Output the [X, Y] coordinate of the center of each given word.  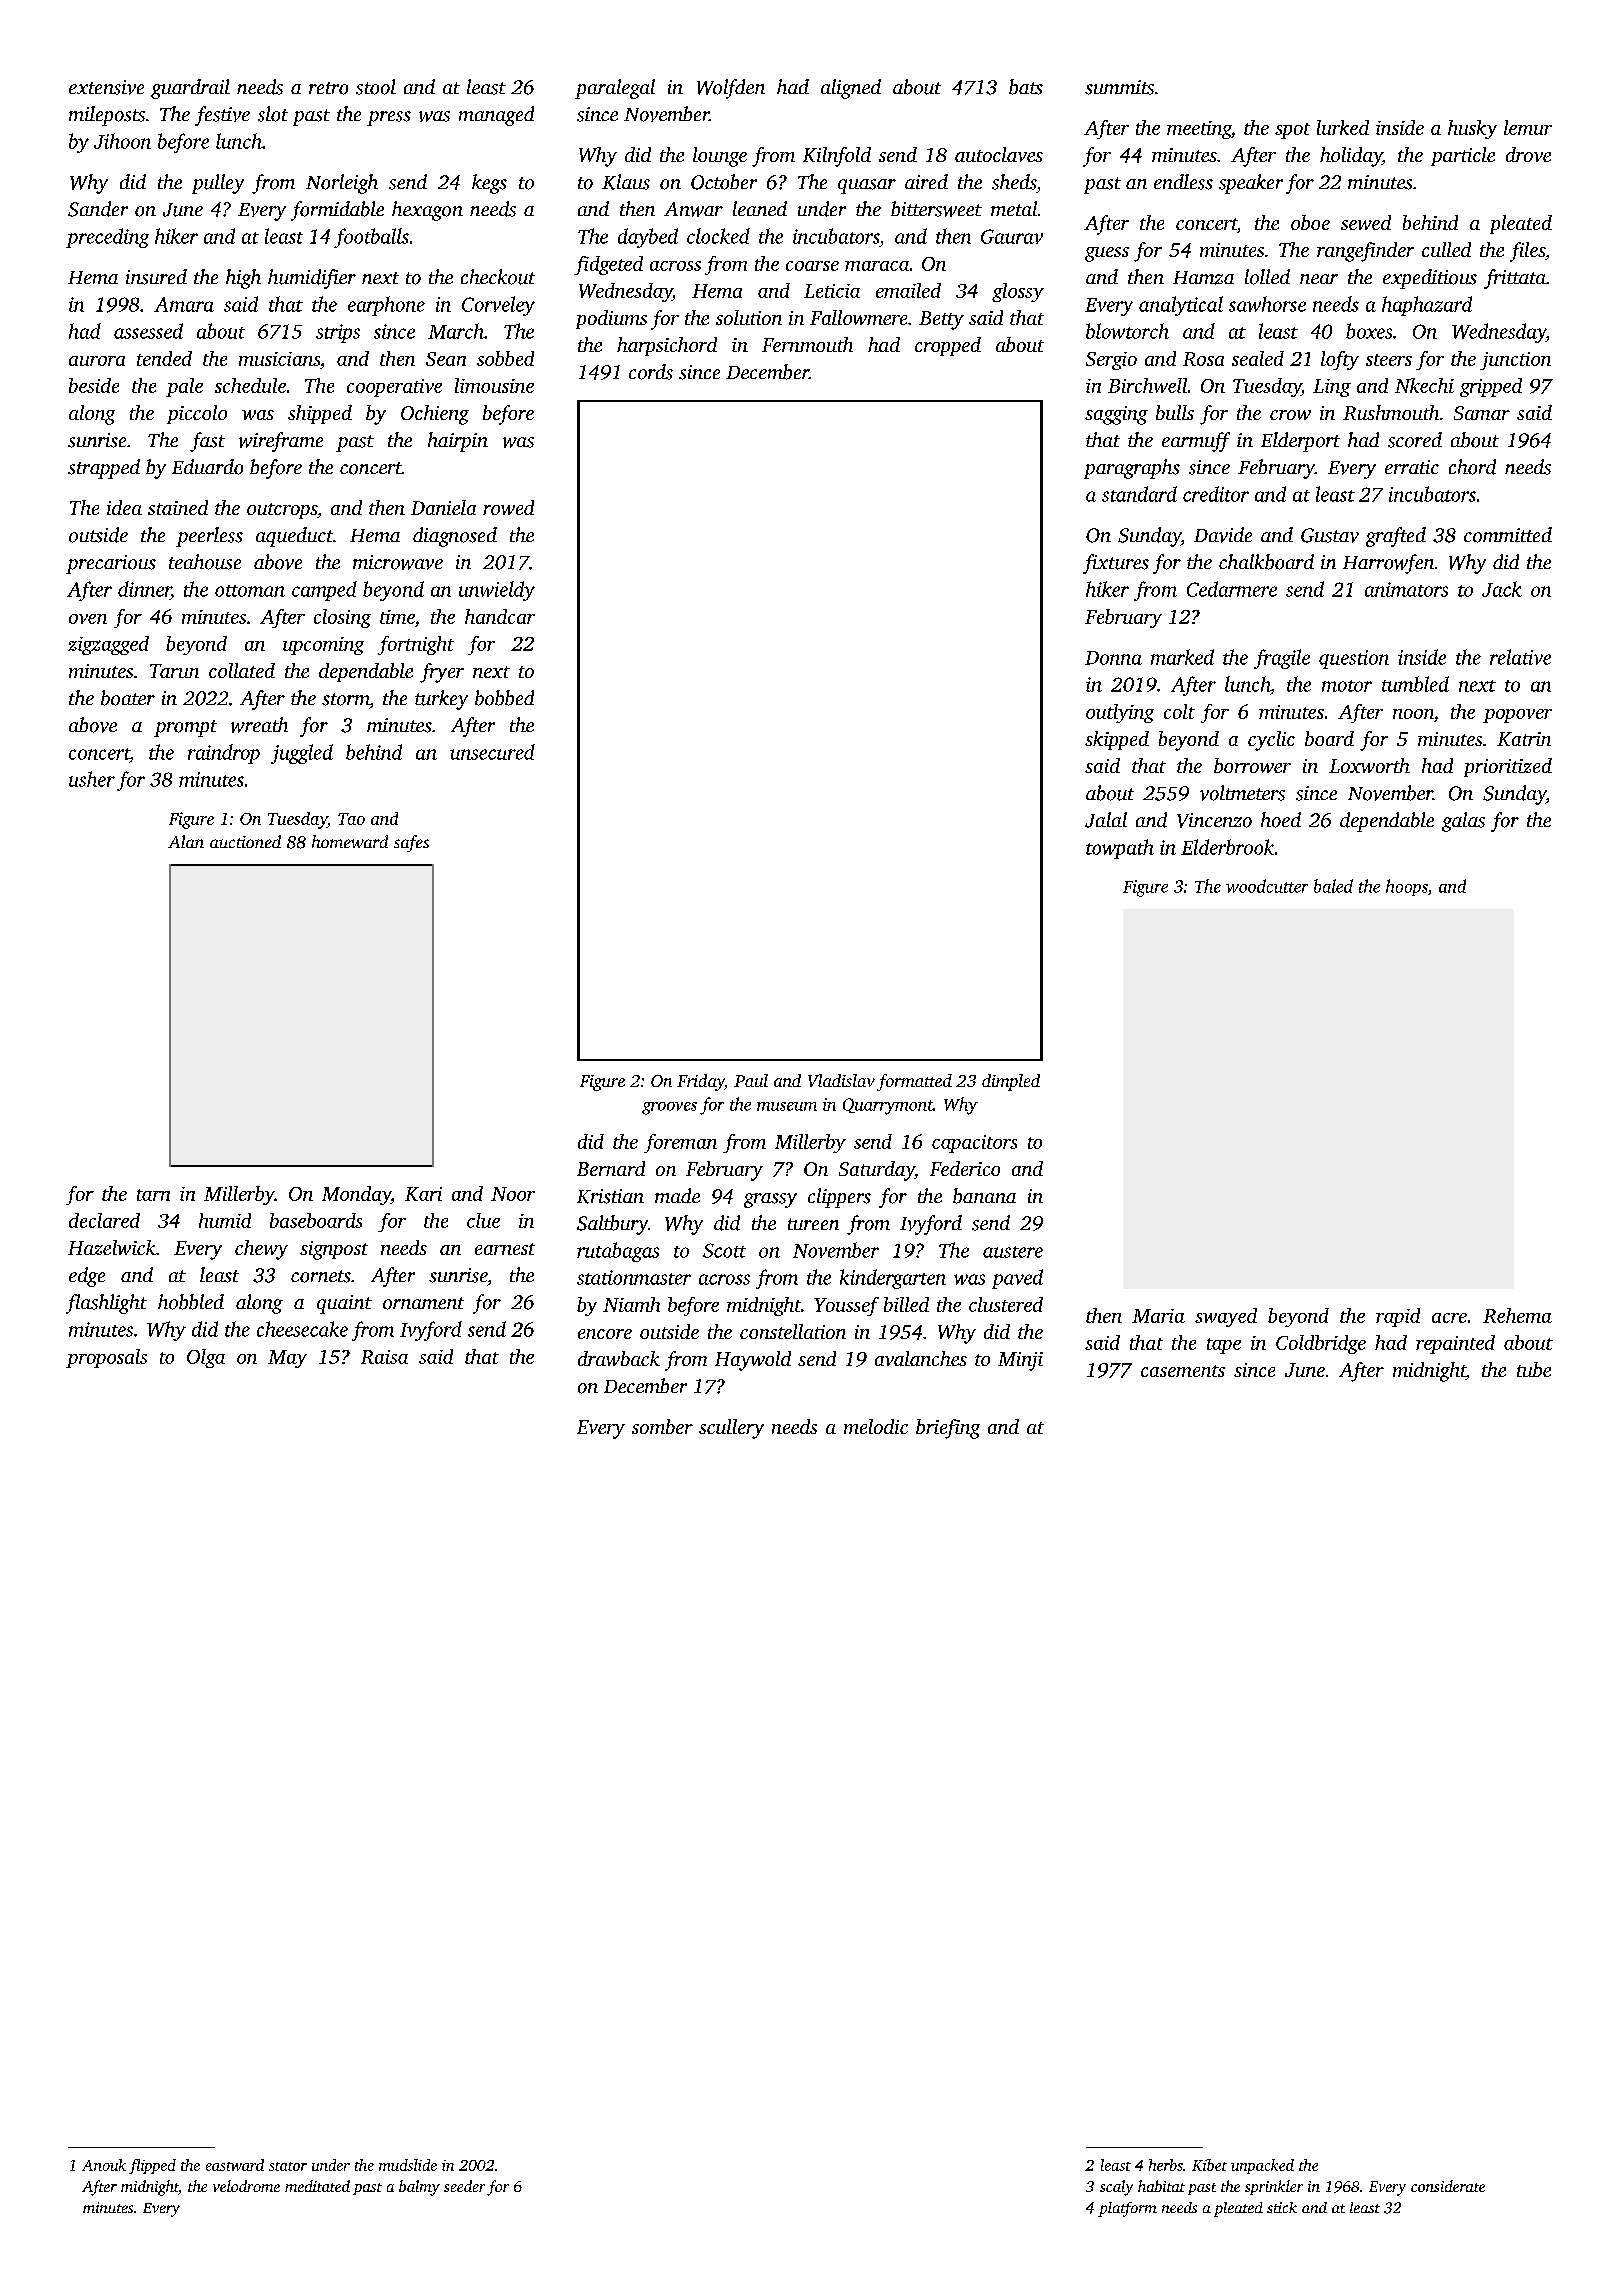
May [287, 1359]
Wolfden [731, 89]
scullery [731, 1429]
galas [1463, 822]
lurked [1343, 127]
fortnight [416, 645]
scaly [1116, 2188]
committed [1508, 535]
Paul [751, 1080]
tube [1534, 1369]
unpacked [1262, 2166]
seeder [464, 2186]
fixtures [1116, 564]
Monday [356, 1195]
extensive [106, 87]
